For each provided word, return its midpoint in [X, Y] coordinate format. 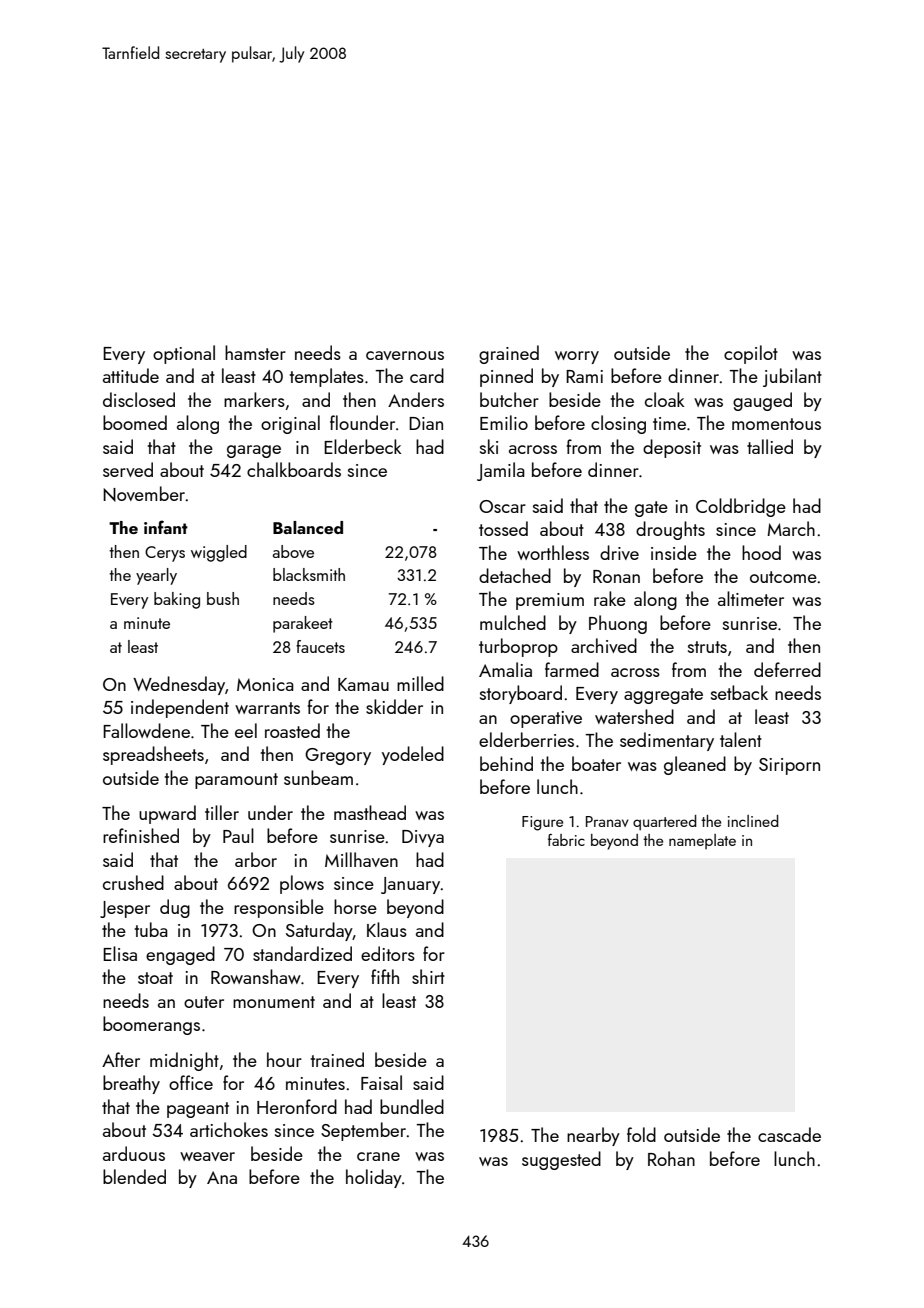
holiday [374, 1178]
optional [184, 354]
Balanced [308, 527]
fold [641, 1134]
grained [509, 354]
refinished [141, 835]
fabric [566, 840]
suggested [561, 1160]
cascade [789, 1134]
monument [274, 1002]
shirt [428, 976]
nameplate [702, 841]
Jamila [501, 471]
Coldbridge [741, 507]
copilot [751, 354]
